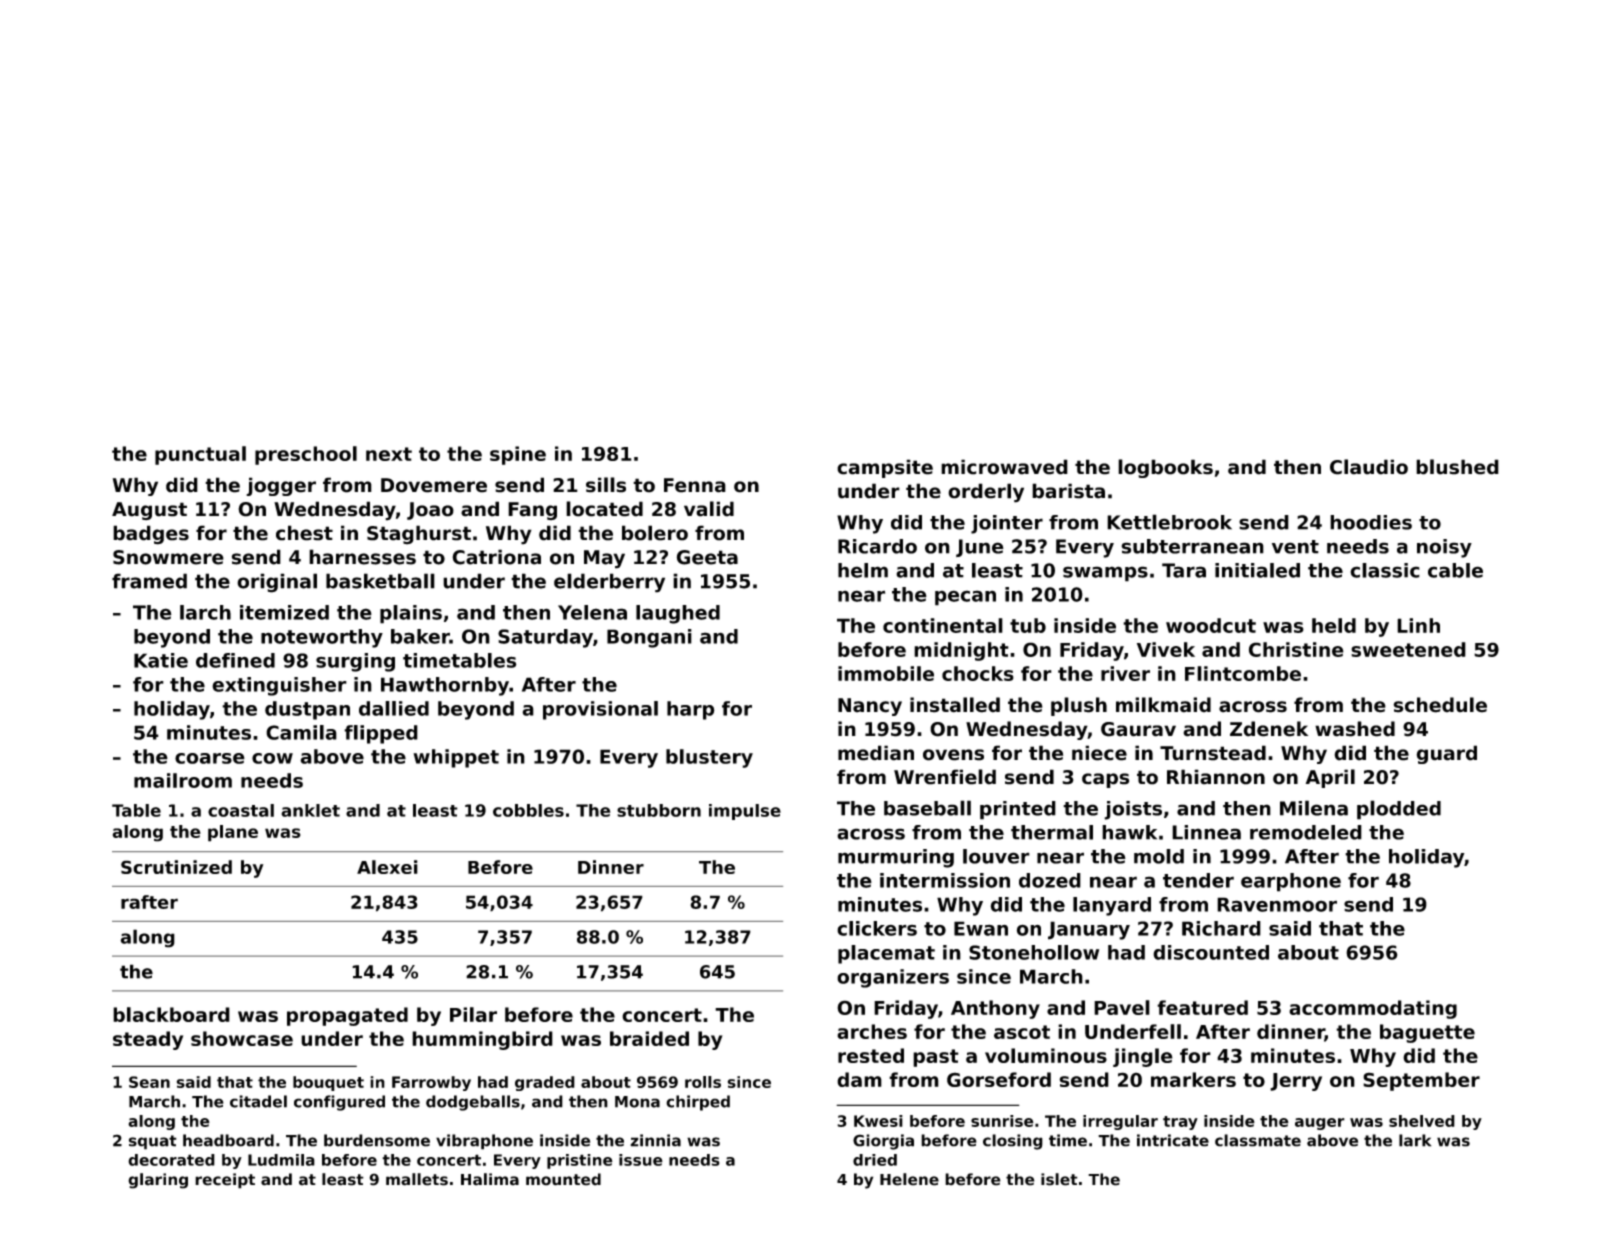  I want to click on Milena, so click(1314, 808).
